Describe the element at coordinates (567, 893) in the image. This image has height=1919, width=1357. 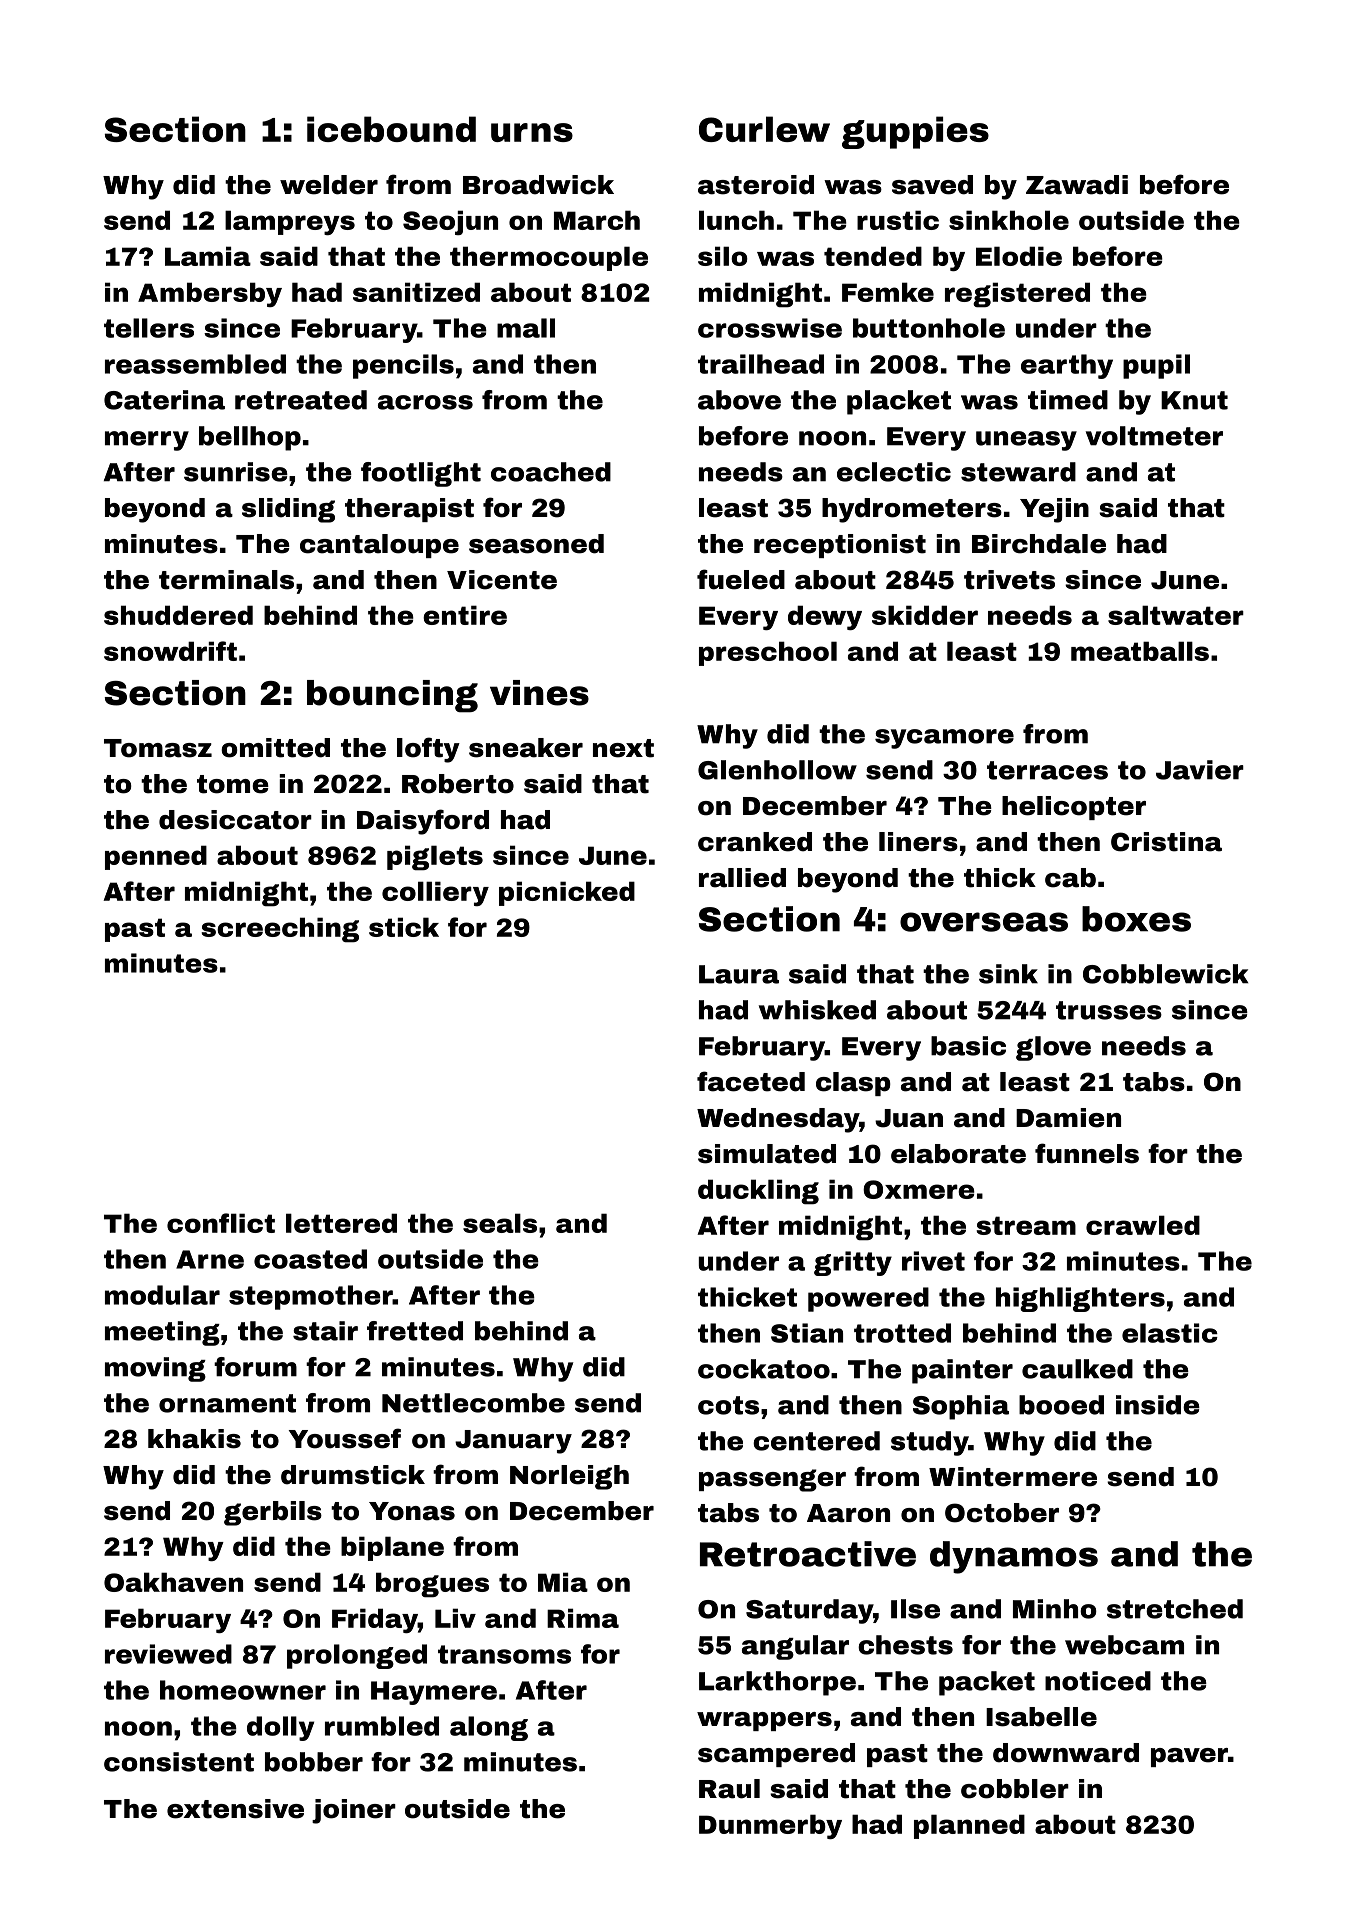
I see `picnicked` at that location.
